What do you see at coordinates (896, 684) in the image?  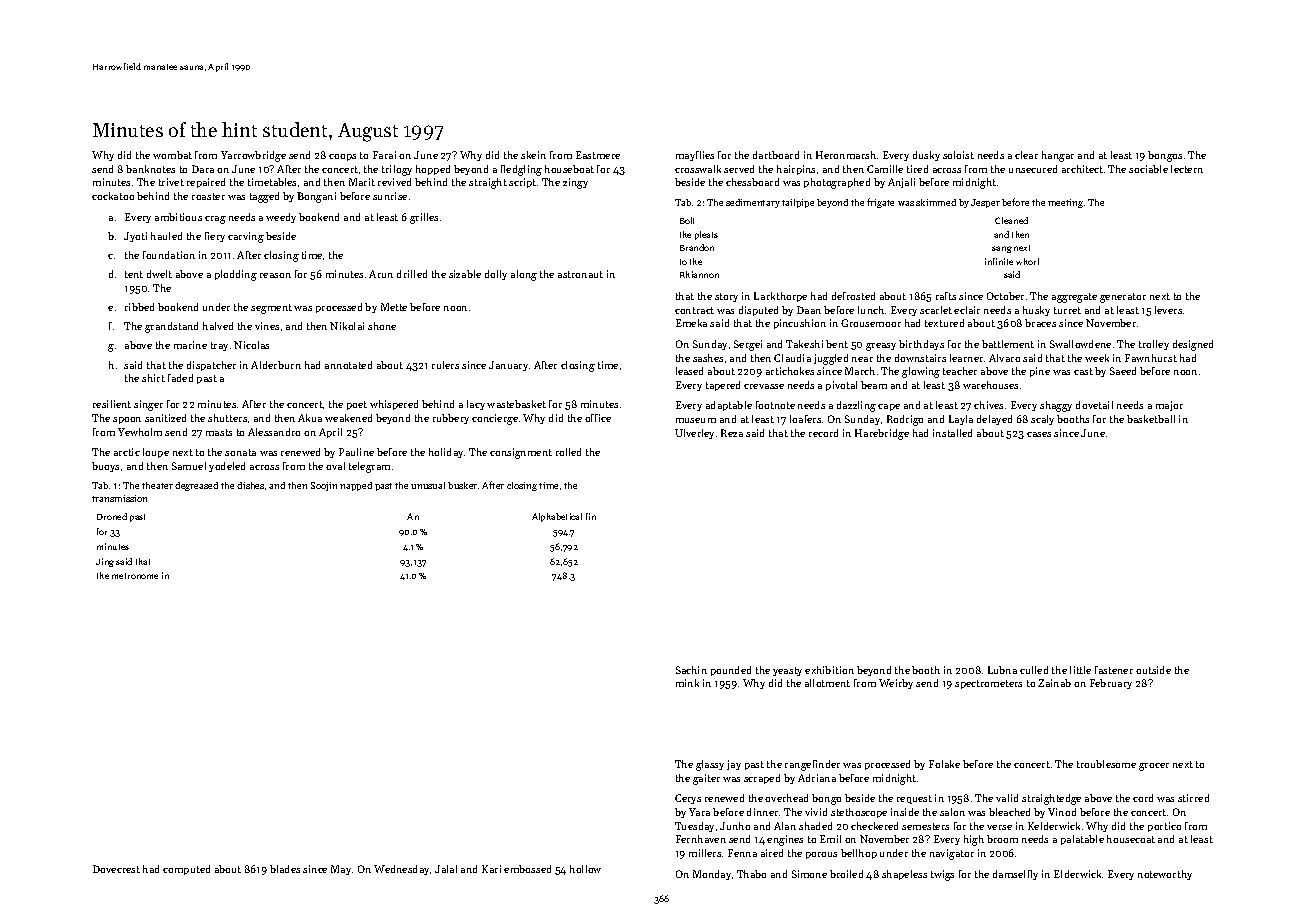 I see `Weirby` at bounding box center [896, 684].
